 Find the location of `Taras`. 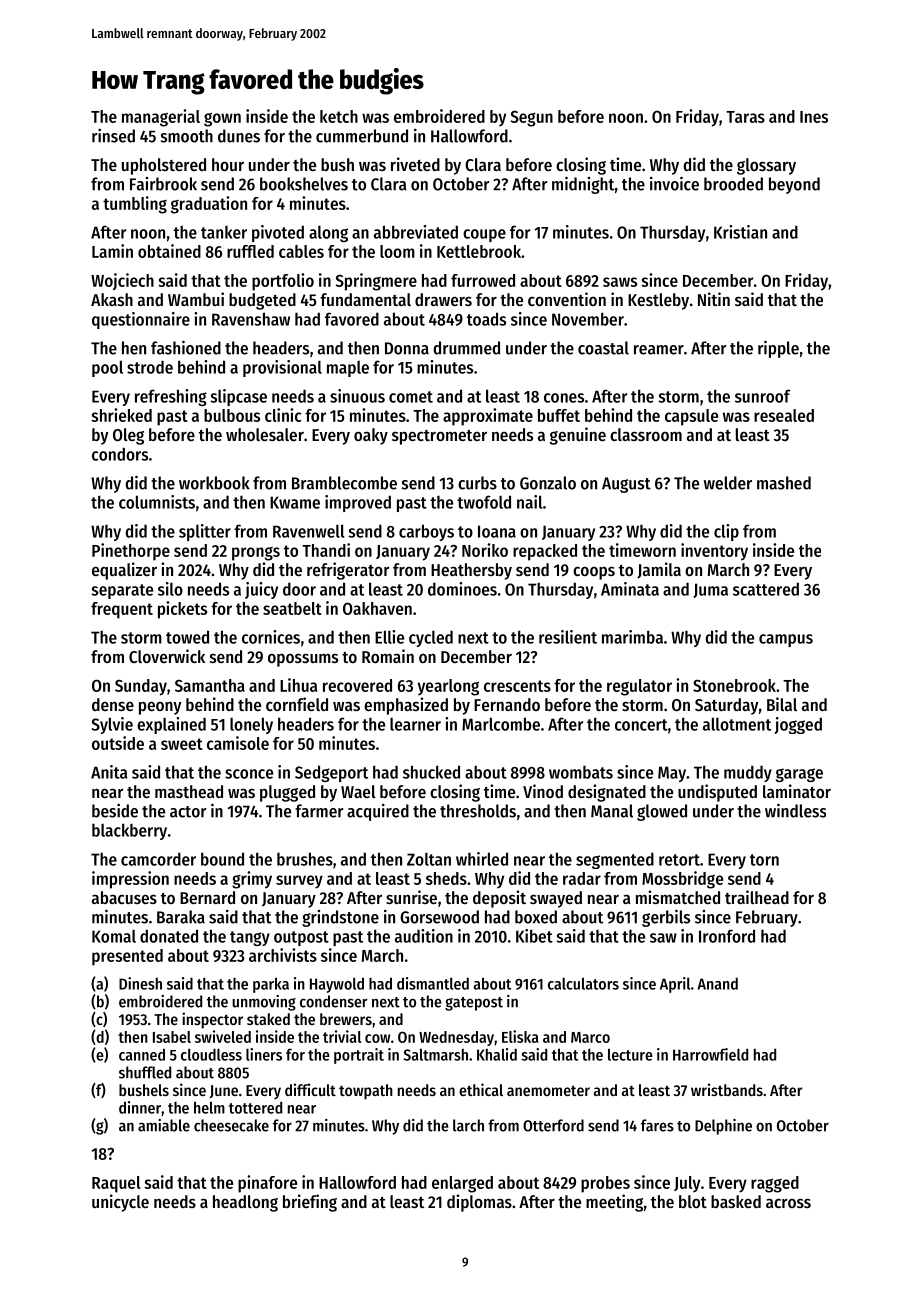

Taras is located at coordinates (745, 117).
